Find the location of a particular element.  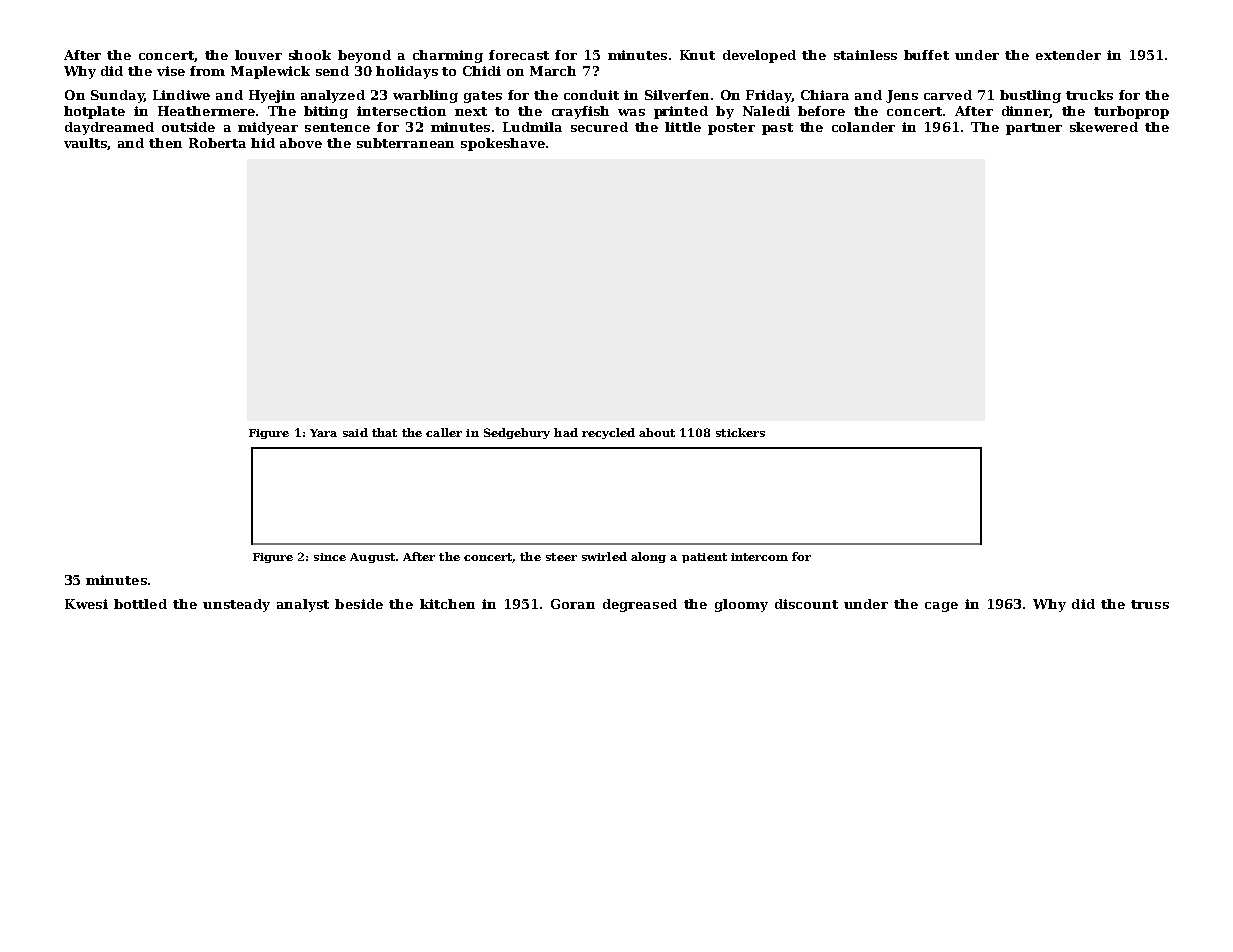

subterranean is located at coordinates (405, 143).
